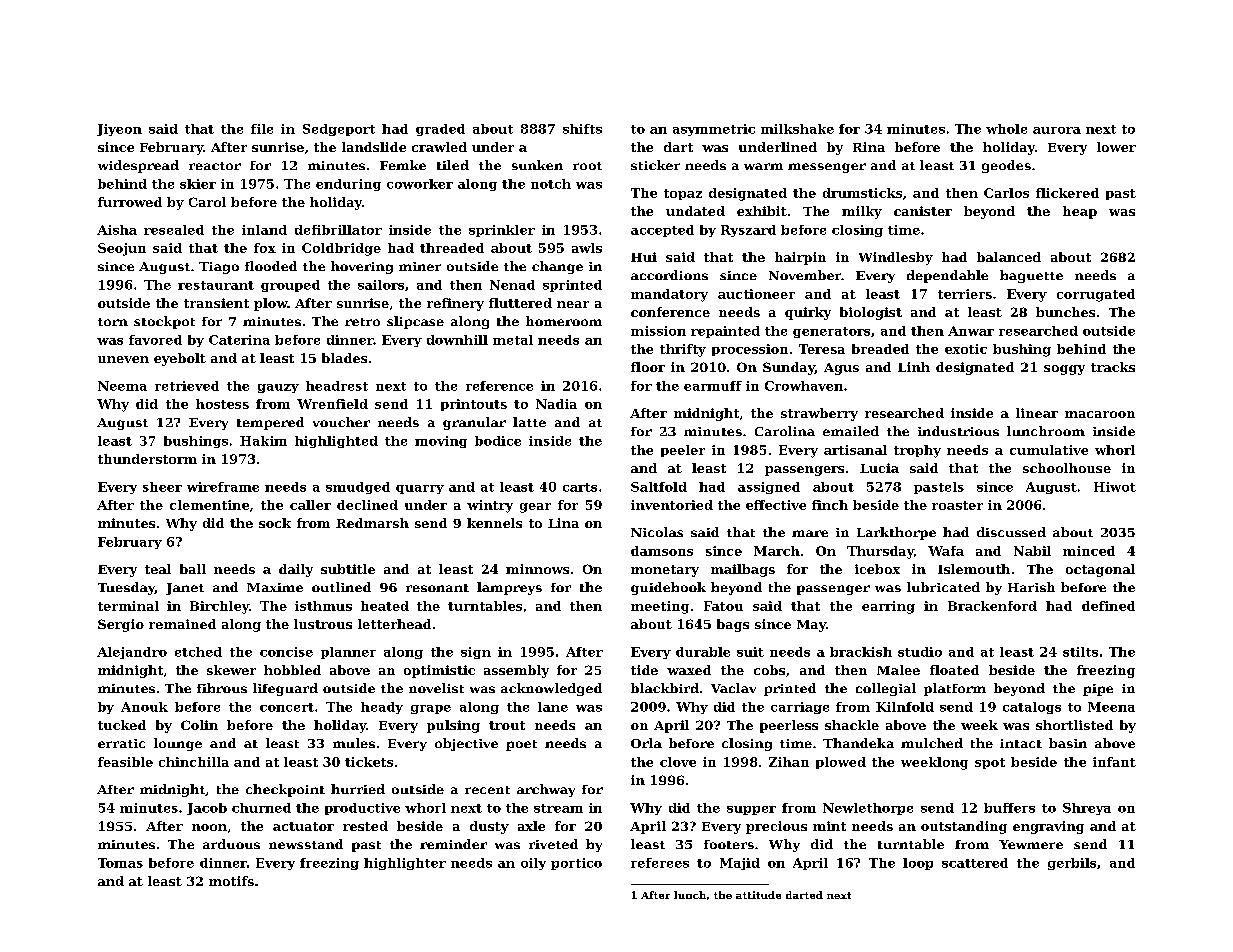  What do you see at coordinates (533, 864) in the document?
I see `oily` at bounding box center [533, 864].
